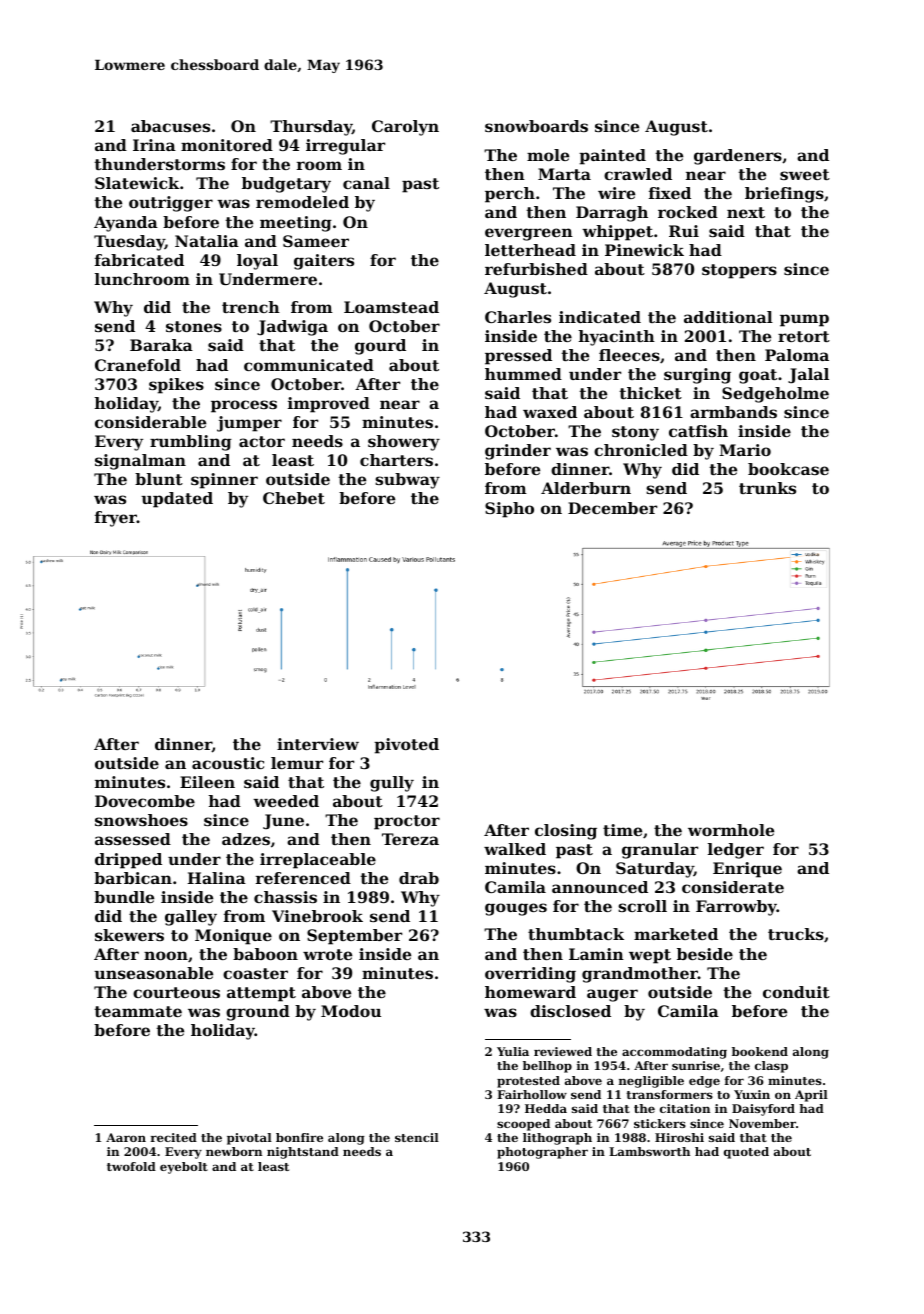 This screenshot has height=1314, width=924. Describe the element at coordinates (731, 830) in the screenshot. I see `wormhole` at that location.
